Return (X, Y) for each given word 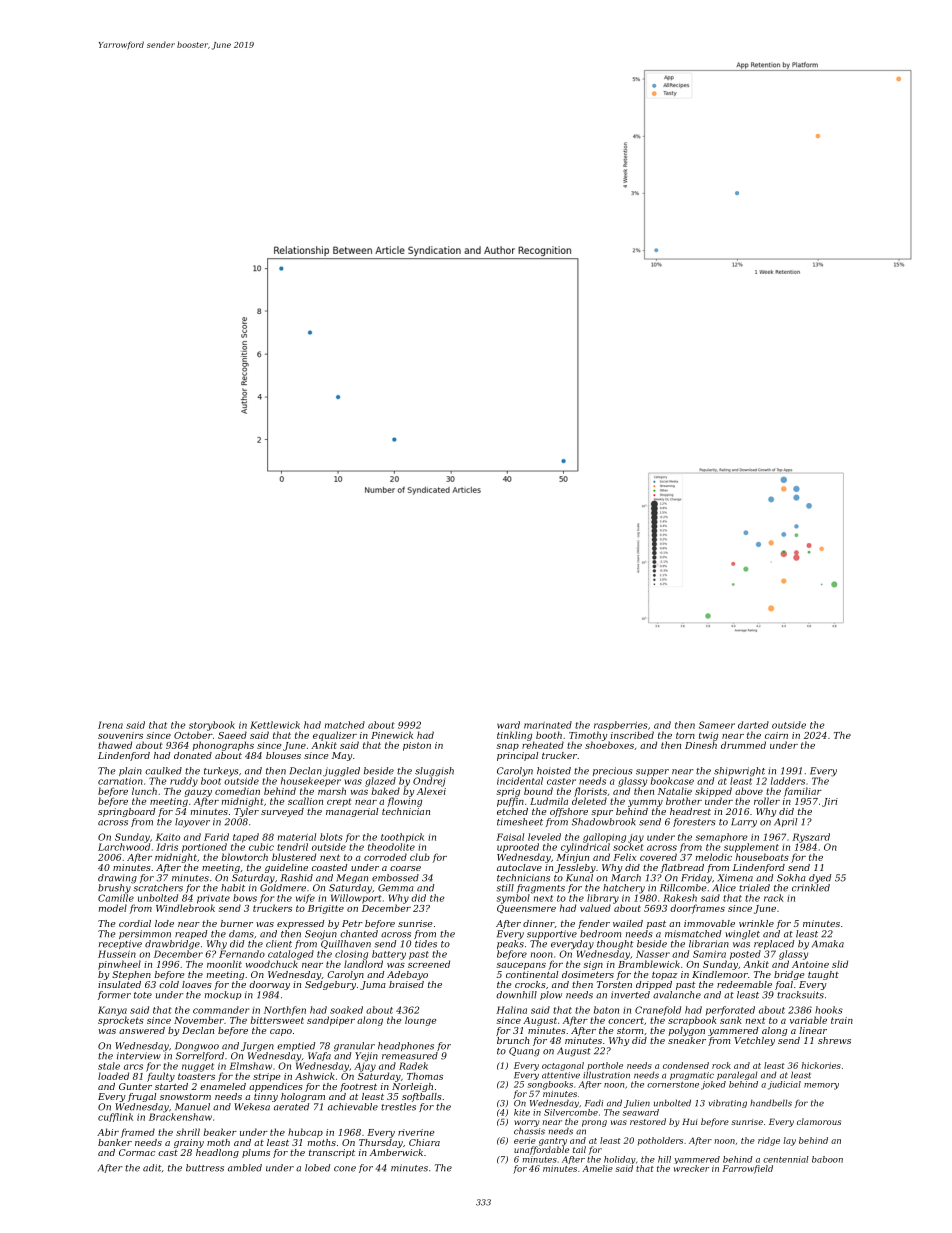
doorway (269, 985)
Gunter (135, 1086)
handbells (771, 1103)
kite (522, 1112)
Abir (108, 1132)
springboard (126, 812)
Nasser (653, 954)
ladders (788, 781)
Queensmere (526, 909)
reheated (543, 745)
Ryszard (811, 838)
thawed (115, 745)
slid (840, 964)
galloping (604, 838)
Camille (116, 898)
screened (429, 964)
